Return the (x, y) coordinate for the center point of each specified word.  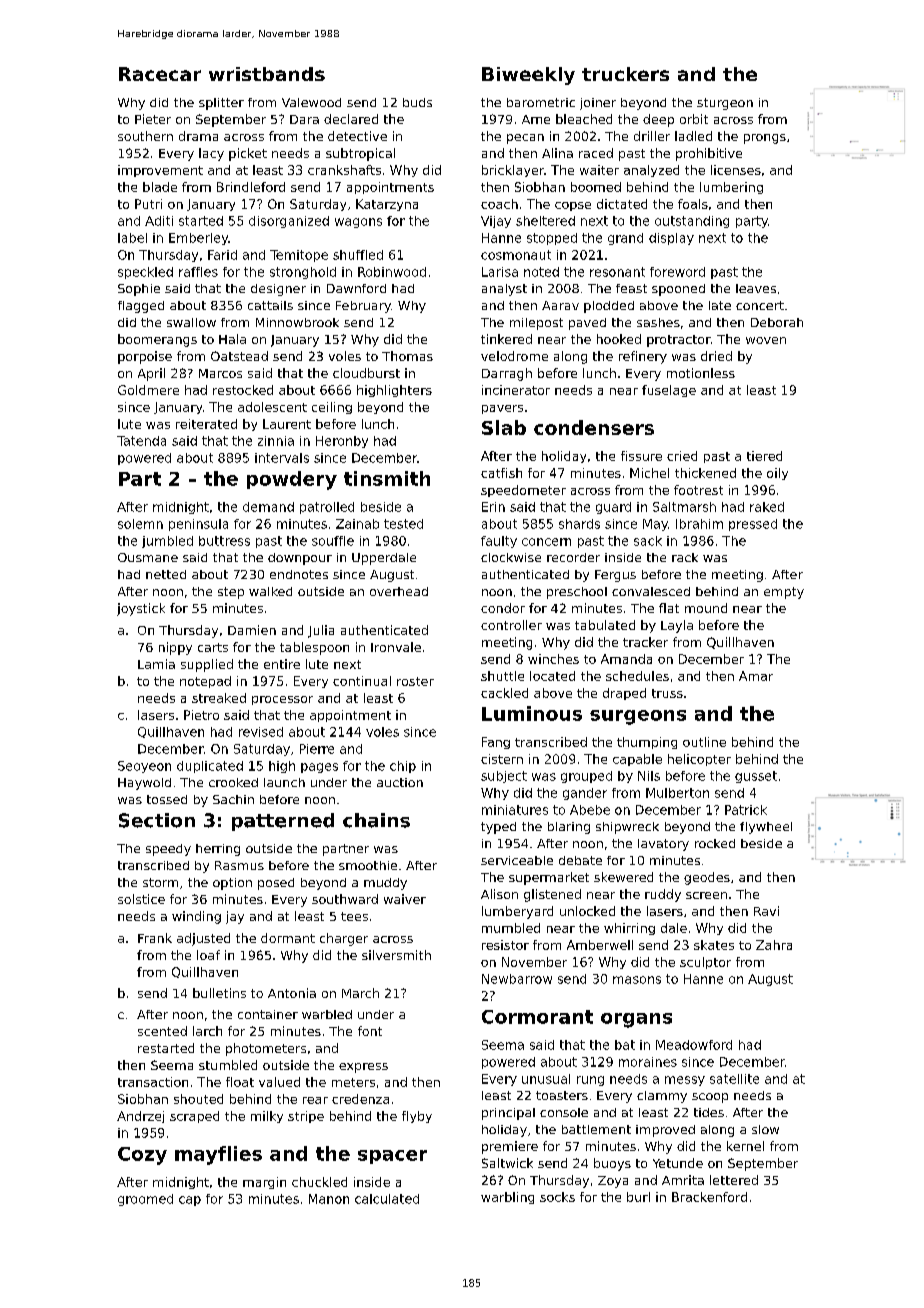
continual (362, 681)
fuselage (669, 391)
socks (557, 1197)
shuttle (502, 676)
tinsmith (387, 478)
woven (766, 340)
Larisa (500, 272)
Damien (252, 630)
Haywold (144, 784)
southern (145, 136)
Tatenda (141, 441)
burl (638, 1197)
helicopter (699, 760)
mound (706, 608)
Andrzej (140, 1117)
